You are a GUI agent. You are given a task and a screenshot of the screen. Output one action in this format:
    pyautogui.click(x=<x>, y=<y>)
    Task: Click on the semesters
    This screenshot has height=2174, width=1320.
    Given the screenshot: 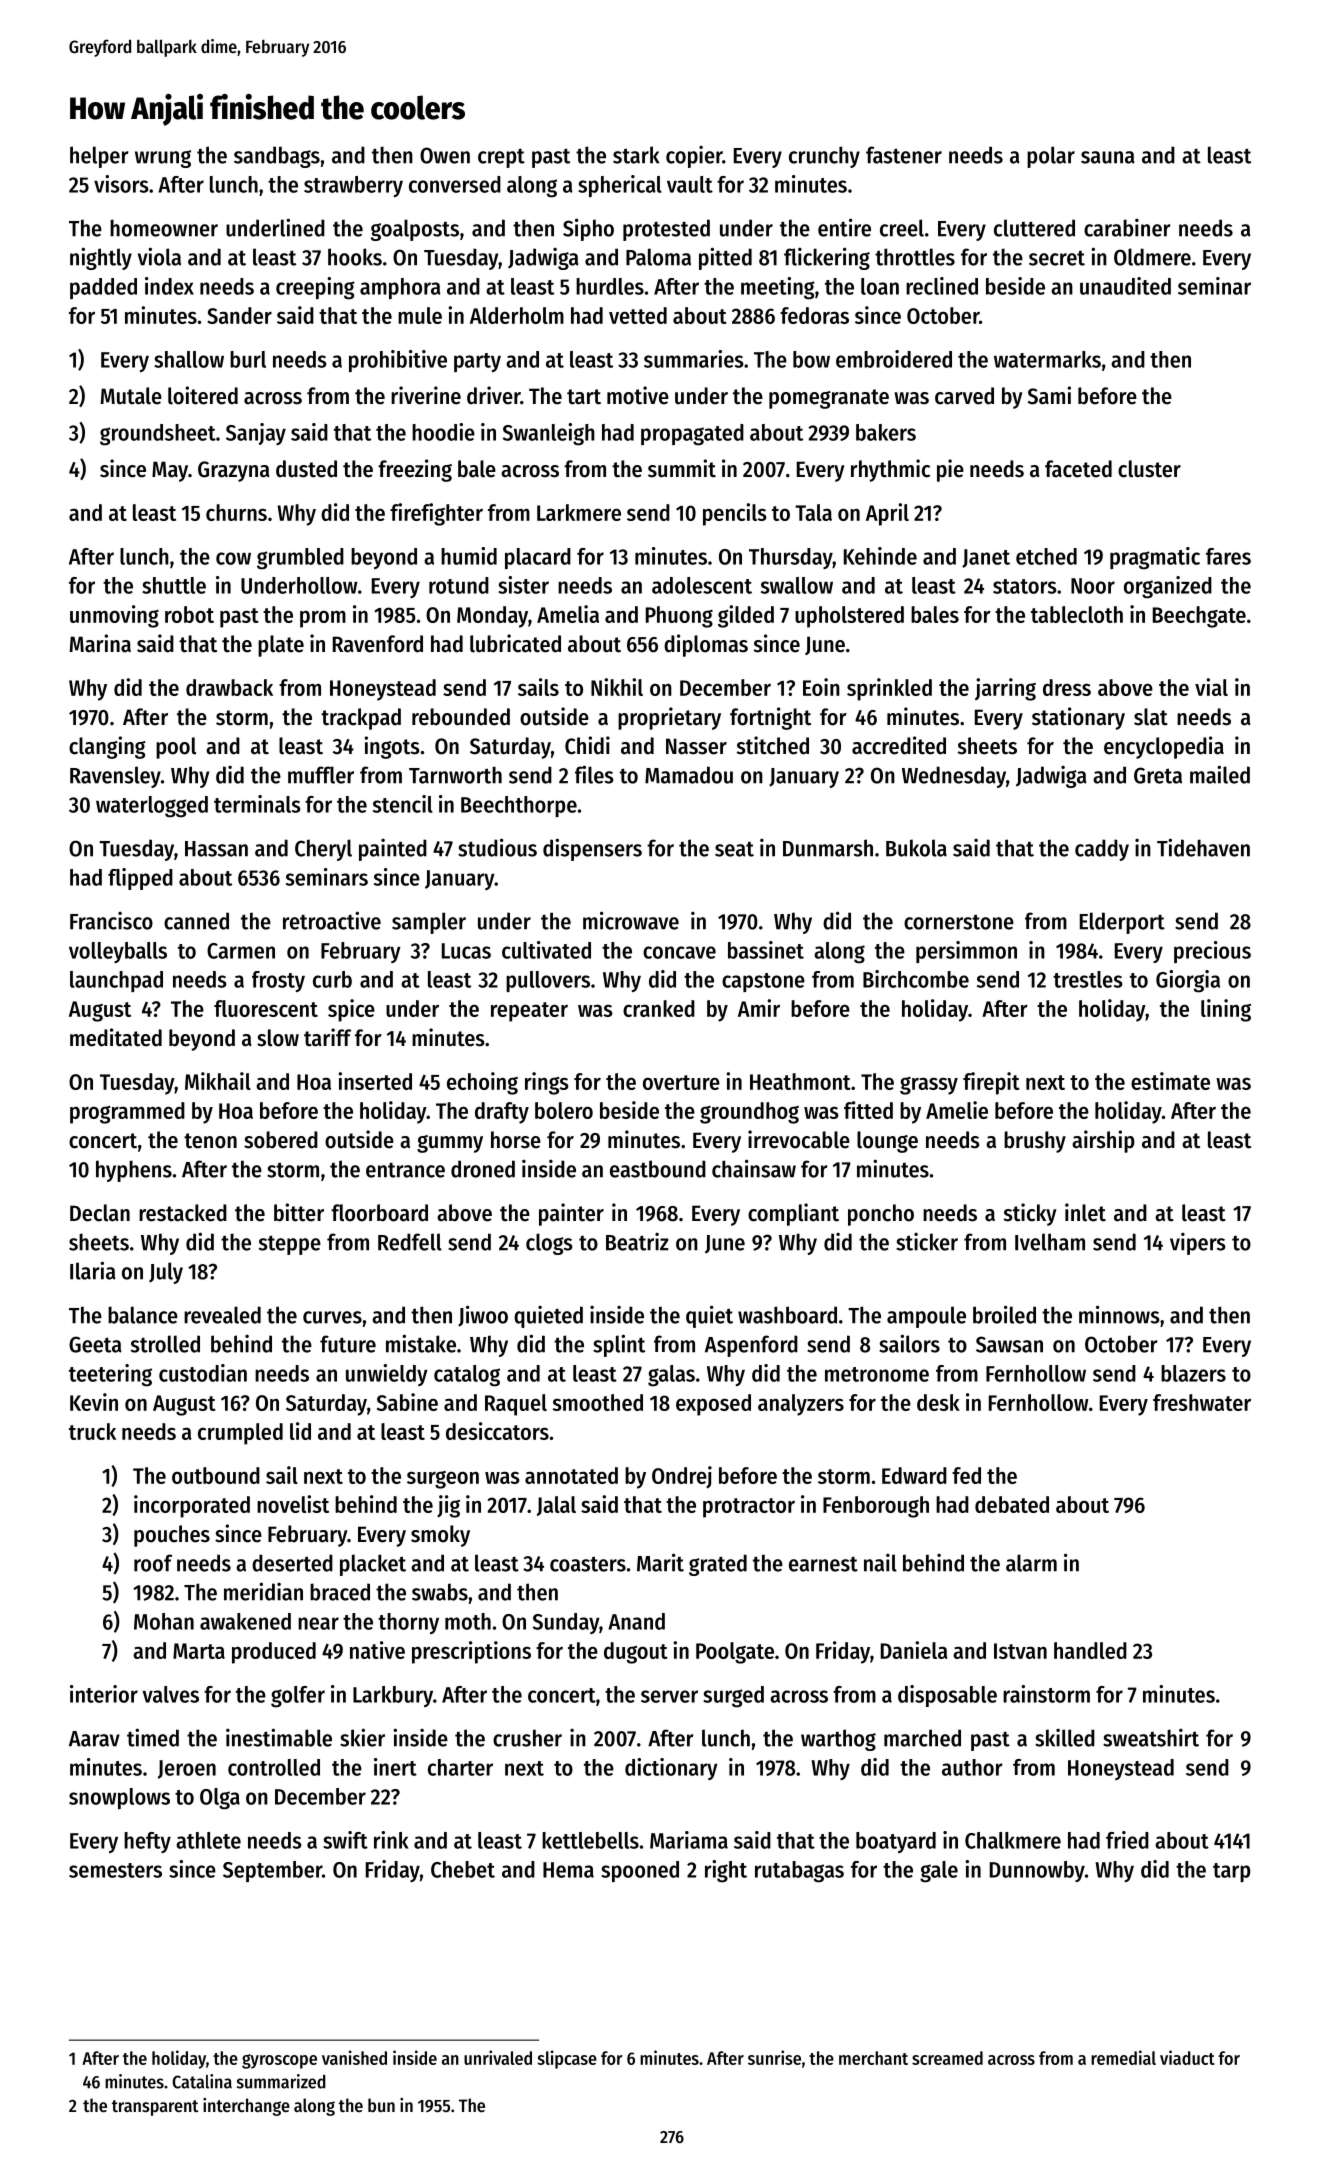 What is the action you would take?
    pyautogui.click(x=115, y=1870)
